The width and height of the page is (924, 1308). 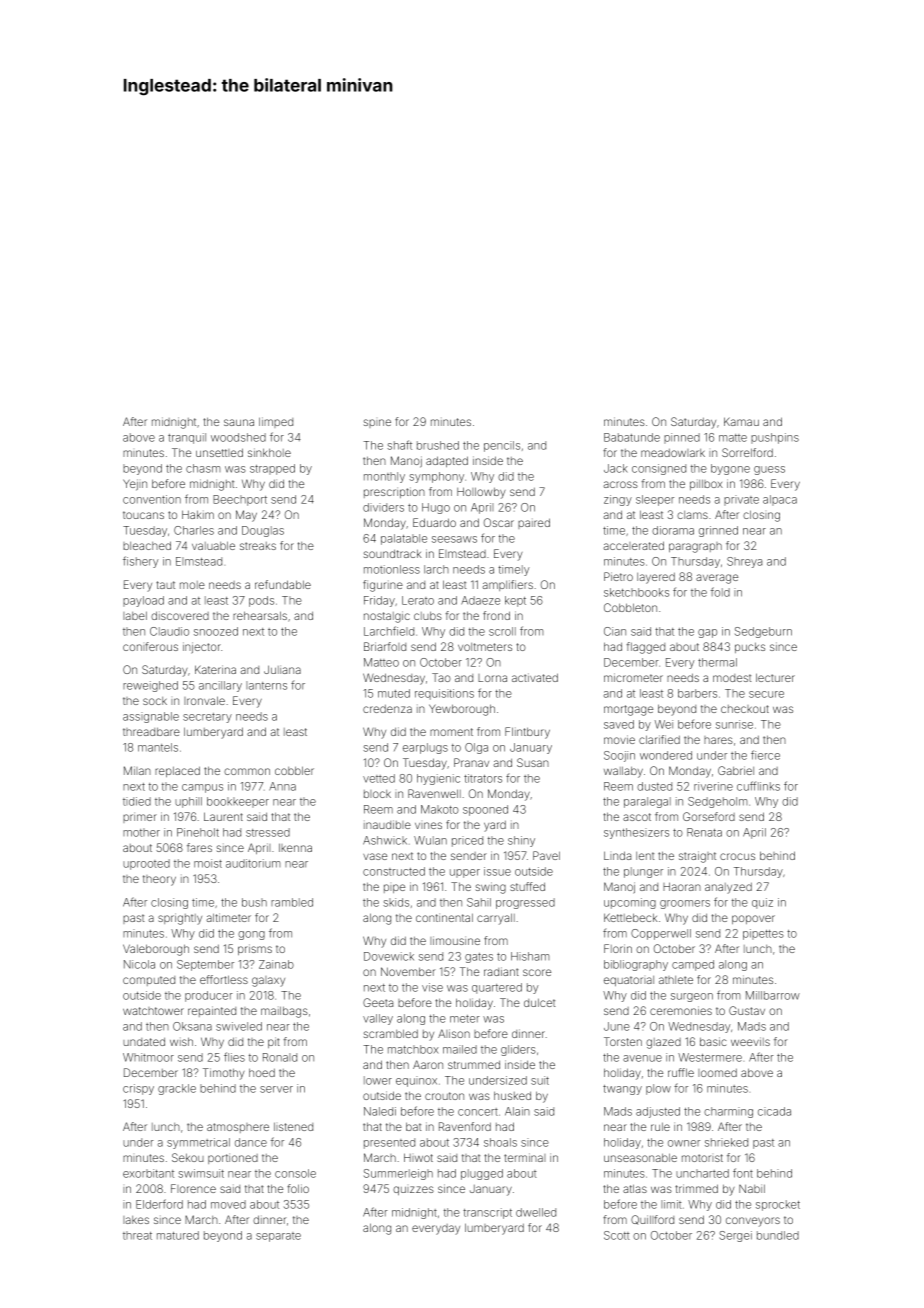 I want to click on hygienic, so click(x=438, y=779).
